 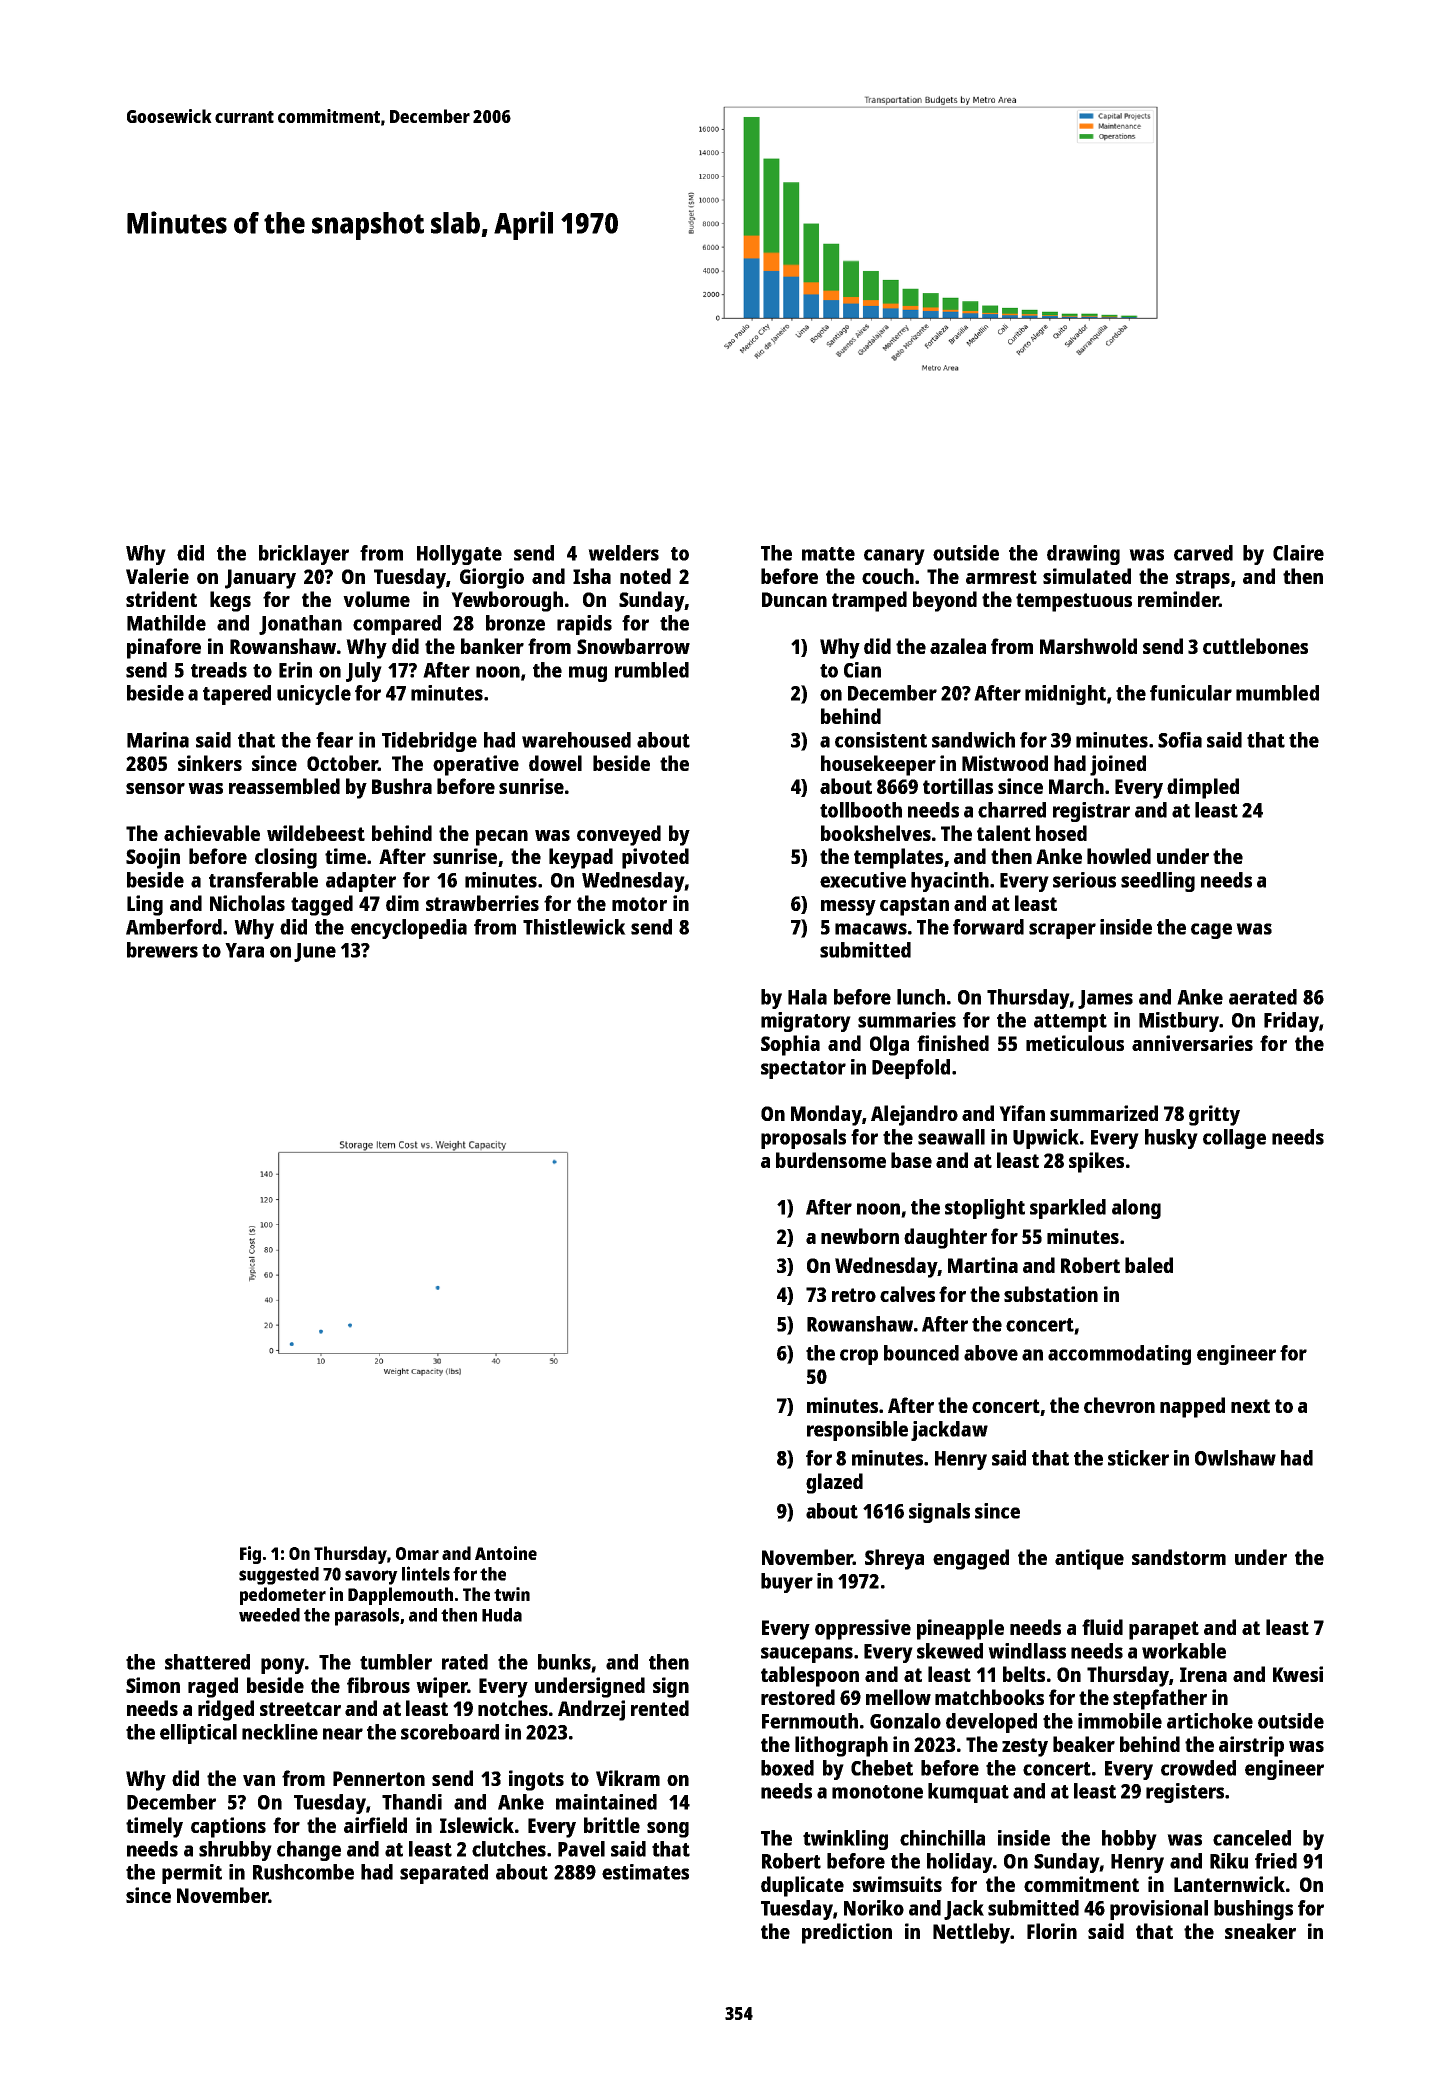 I want to click on Kwesi, so click(x=1298, y=1674).
